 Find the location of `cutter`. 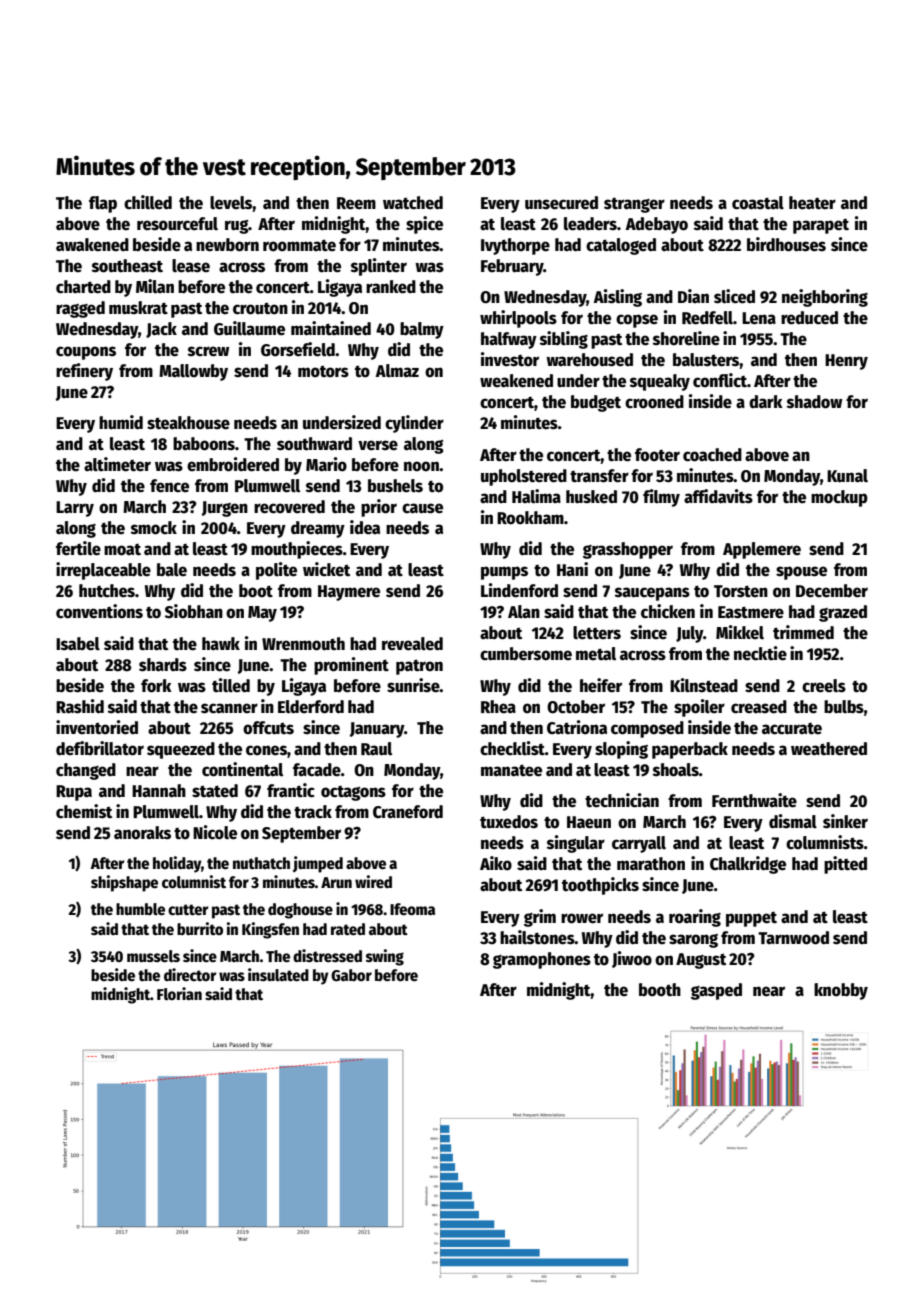

cutter is located at coordinates (188, 910).
